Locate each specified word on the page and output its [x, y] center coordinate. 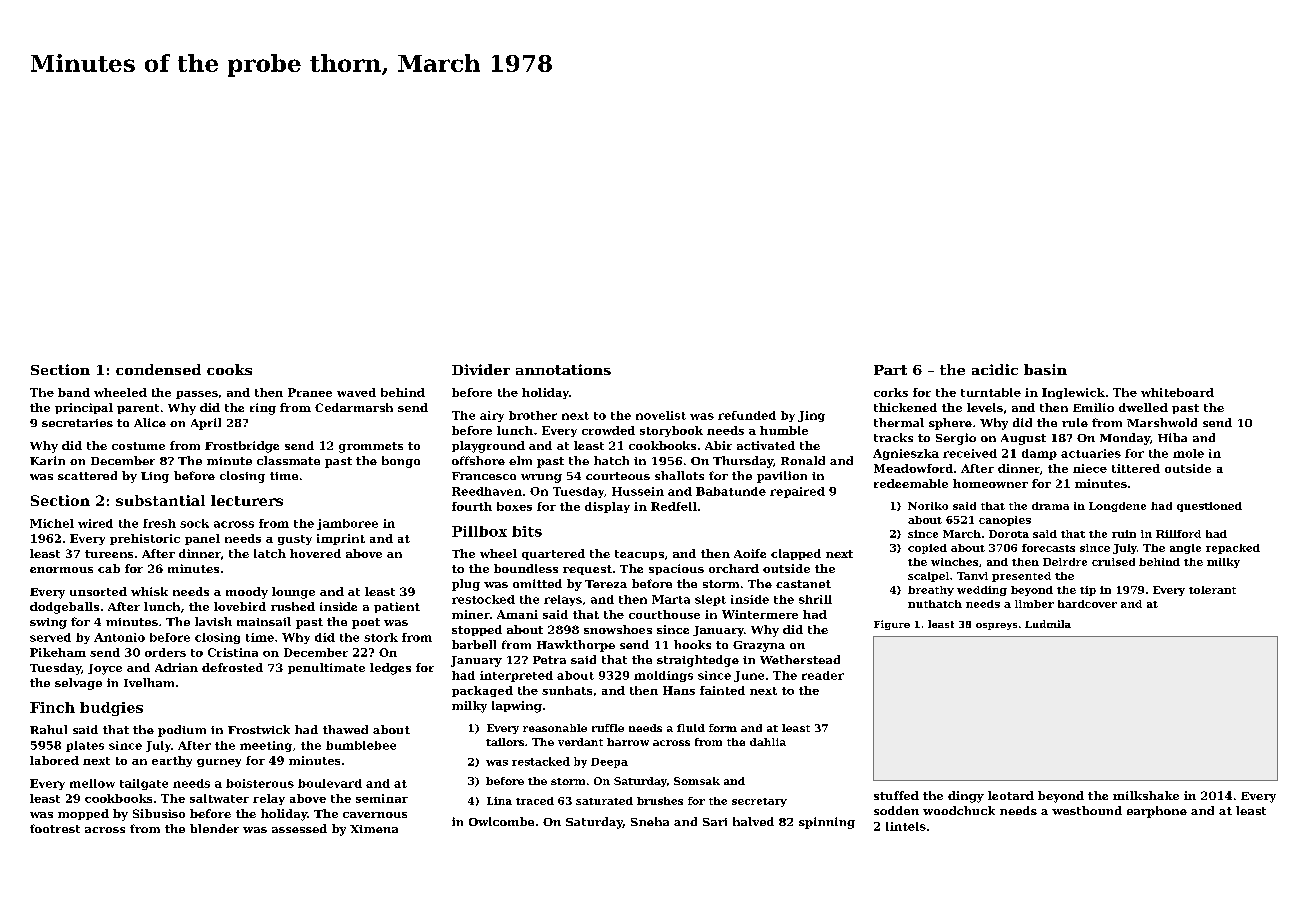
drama [1050, 506]
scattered [87, 475]
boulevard [330, 783]
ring [263, 409]
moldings [663, 676]
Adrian [176, 667]
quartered [553, 554]
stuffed [896, 795]
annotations [563, 369]
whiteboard [1177, 392]
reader [823, 675]
